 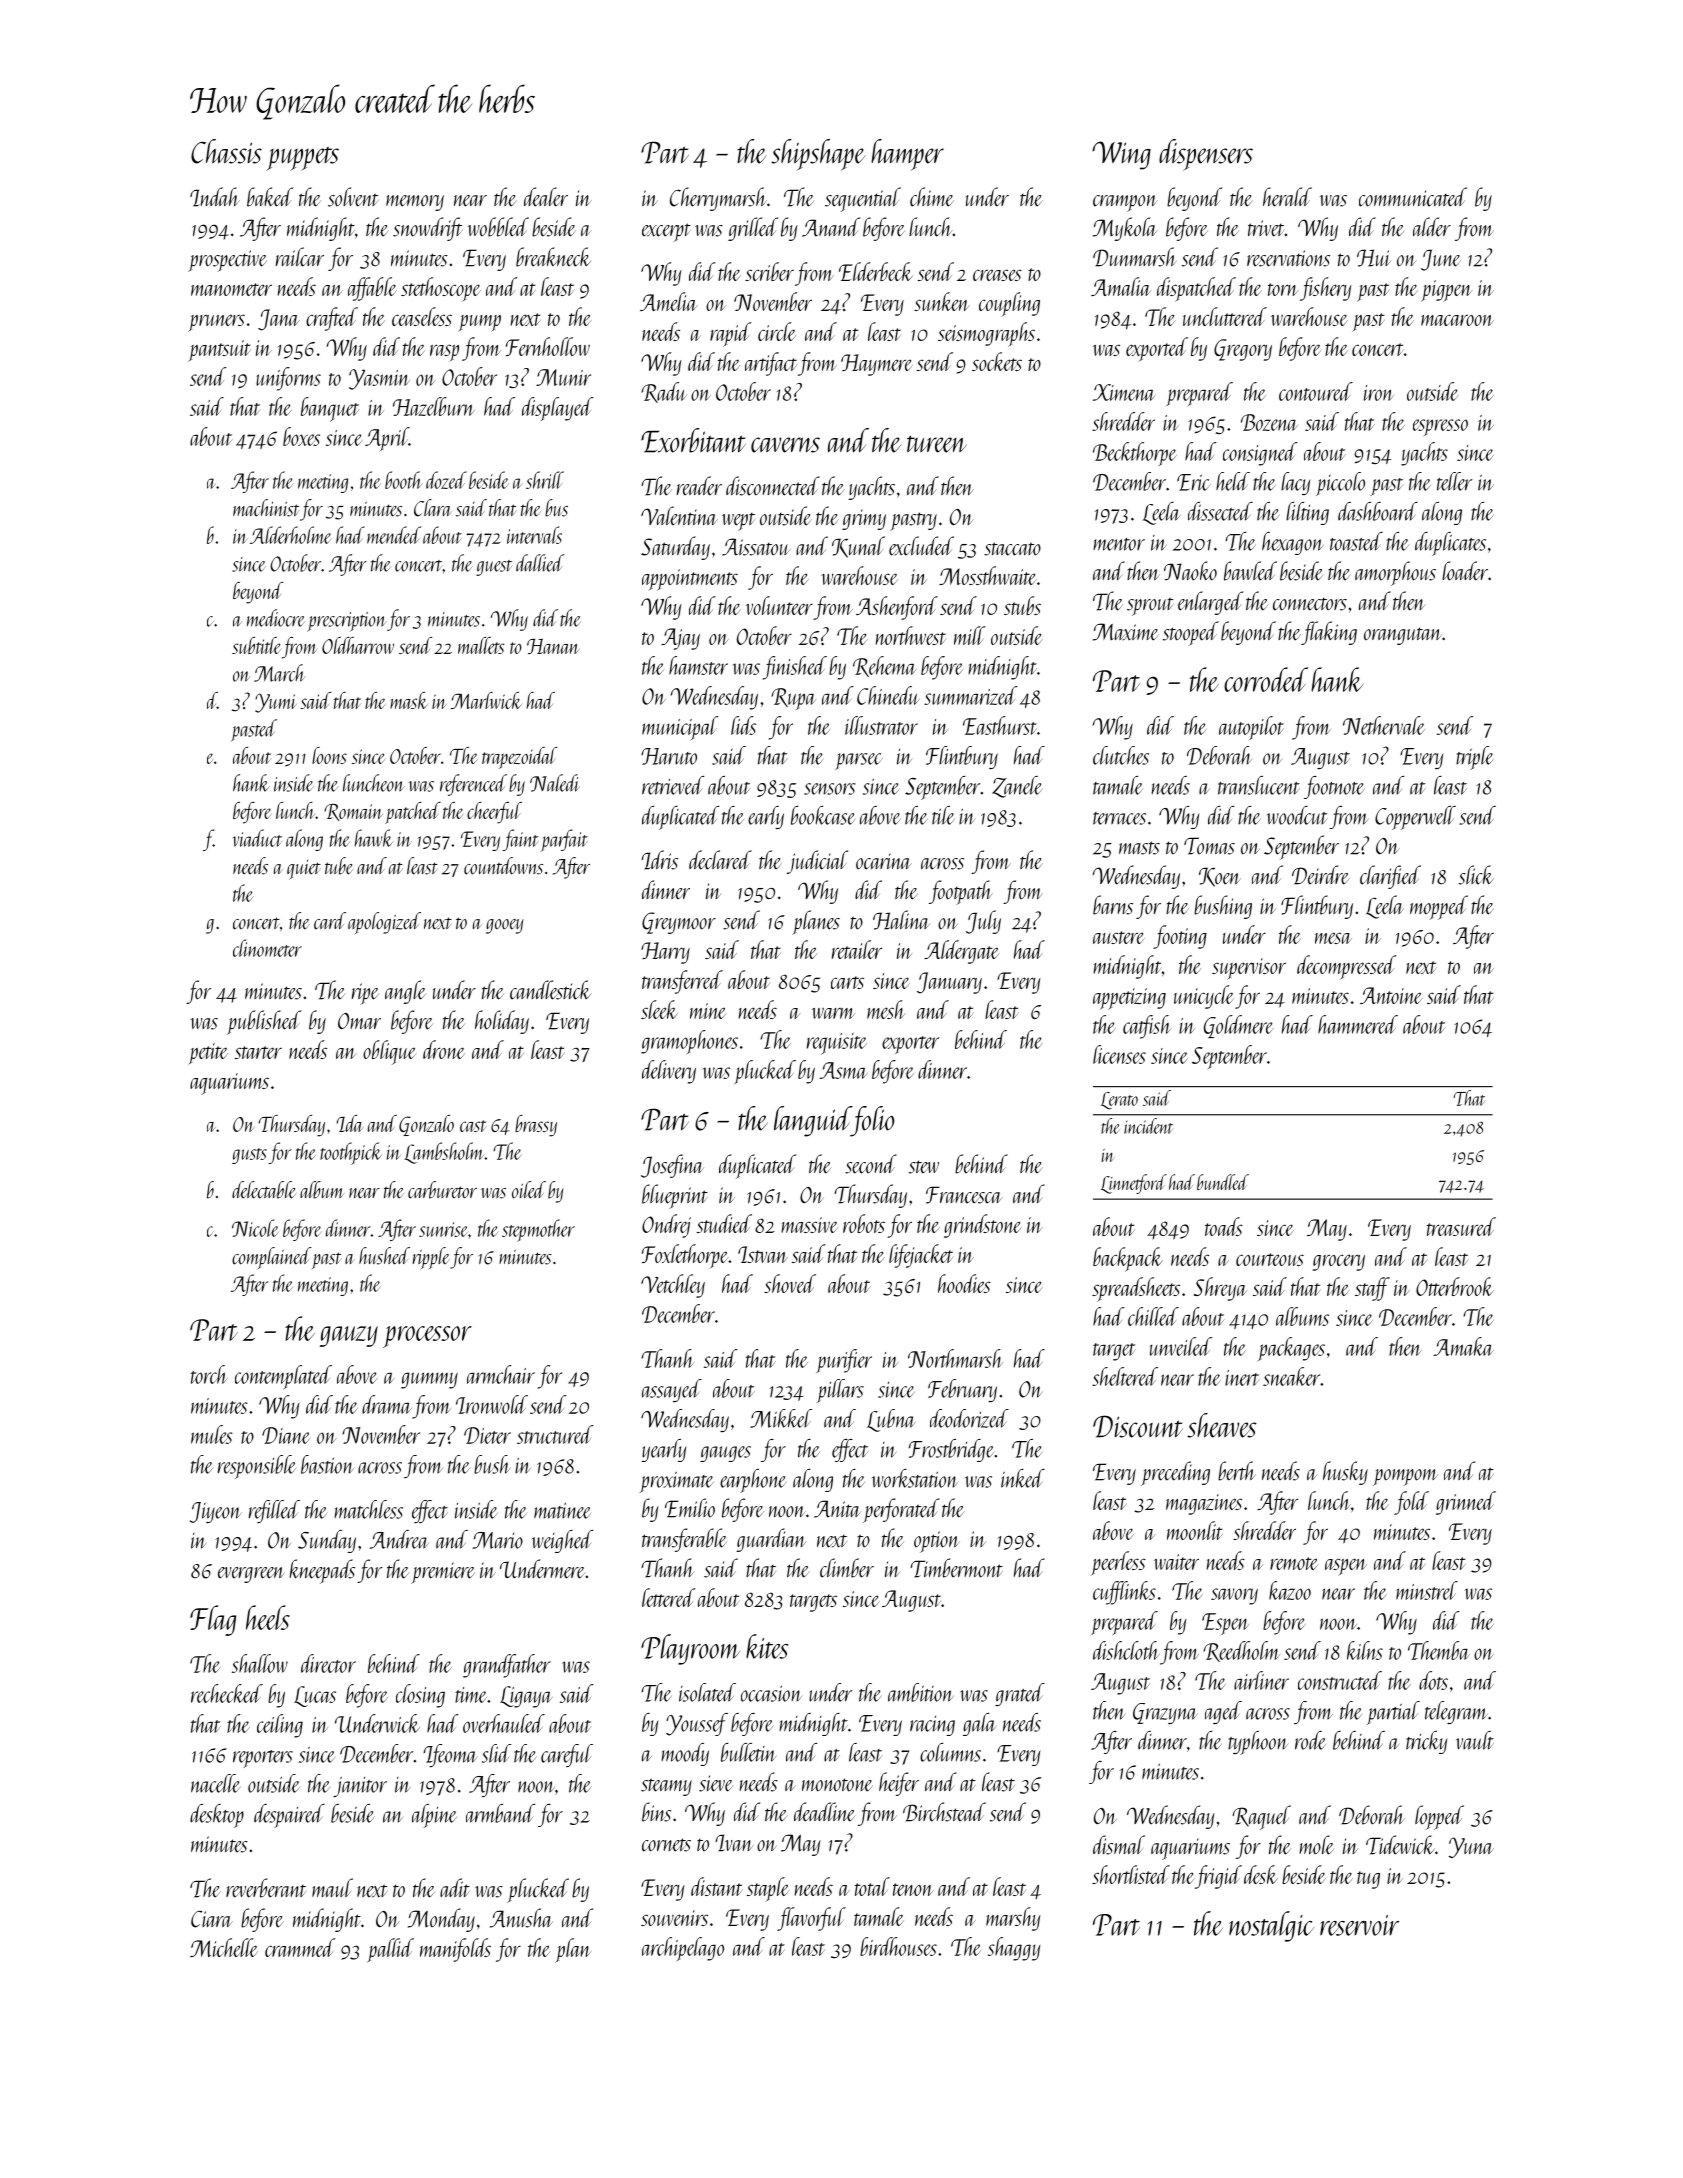 I want to click on mopped, so click(x=1439, y=907).
